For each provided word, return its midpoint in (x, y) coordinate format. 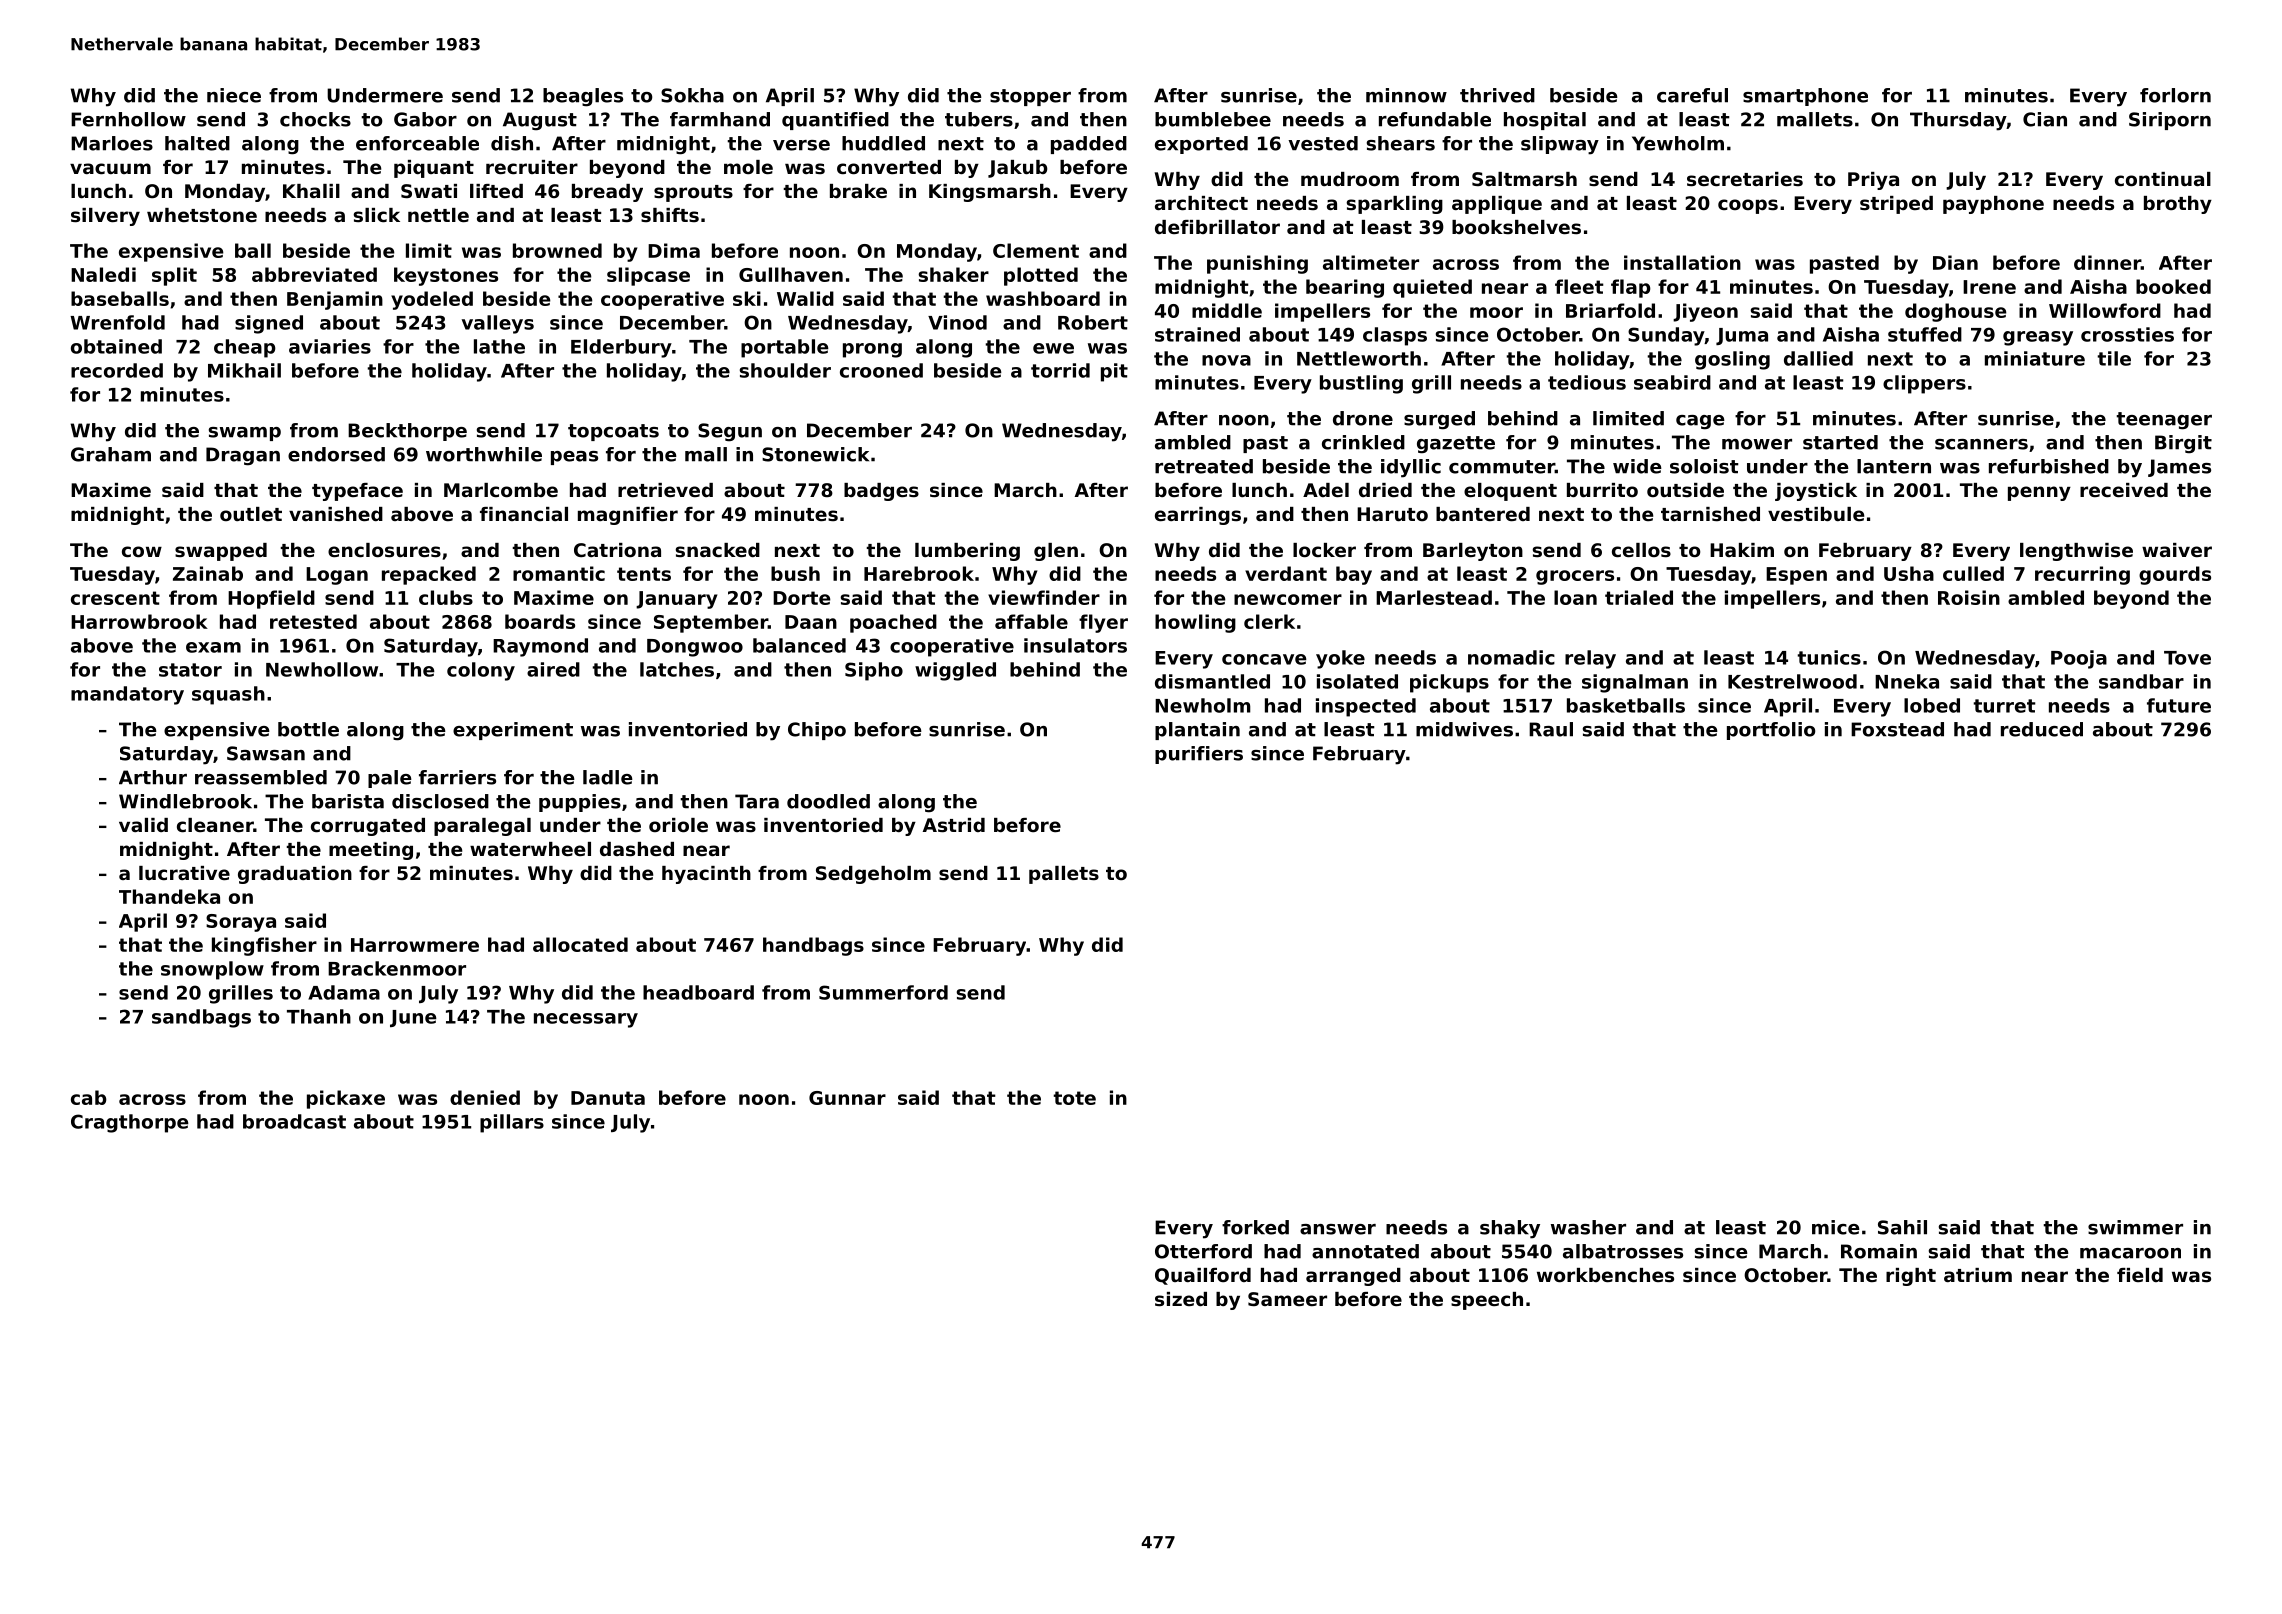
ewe (1053, 348)
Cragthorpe (130, 1123)
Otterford (1203, 1251)
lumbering (967, 552)
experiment (513, 731)
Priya (1873, 181)
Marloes (112, 143)
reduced (2042, 729)
